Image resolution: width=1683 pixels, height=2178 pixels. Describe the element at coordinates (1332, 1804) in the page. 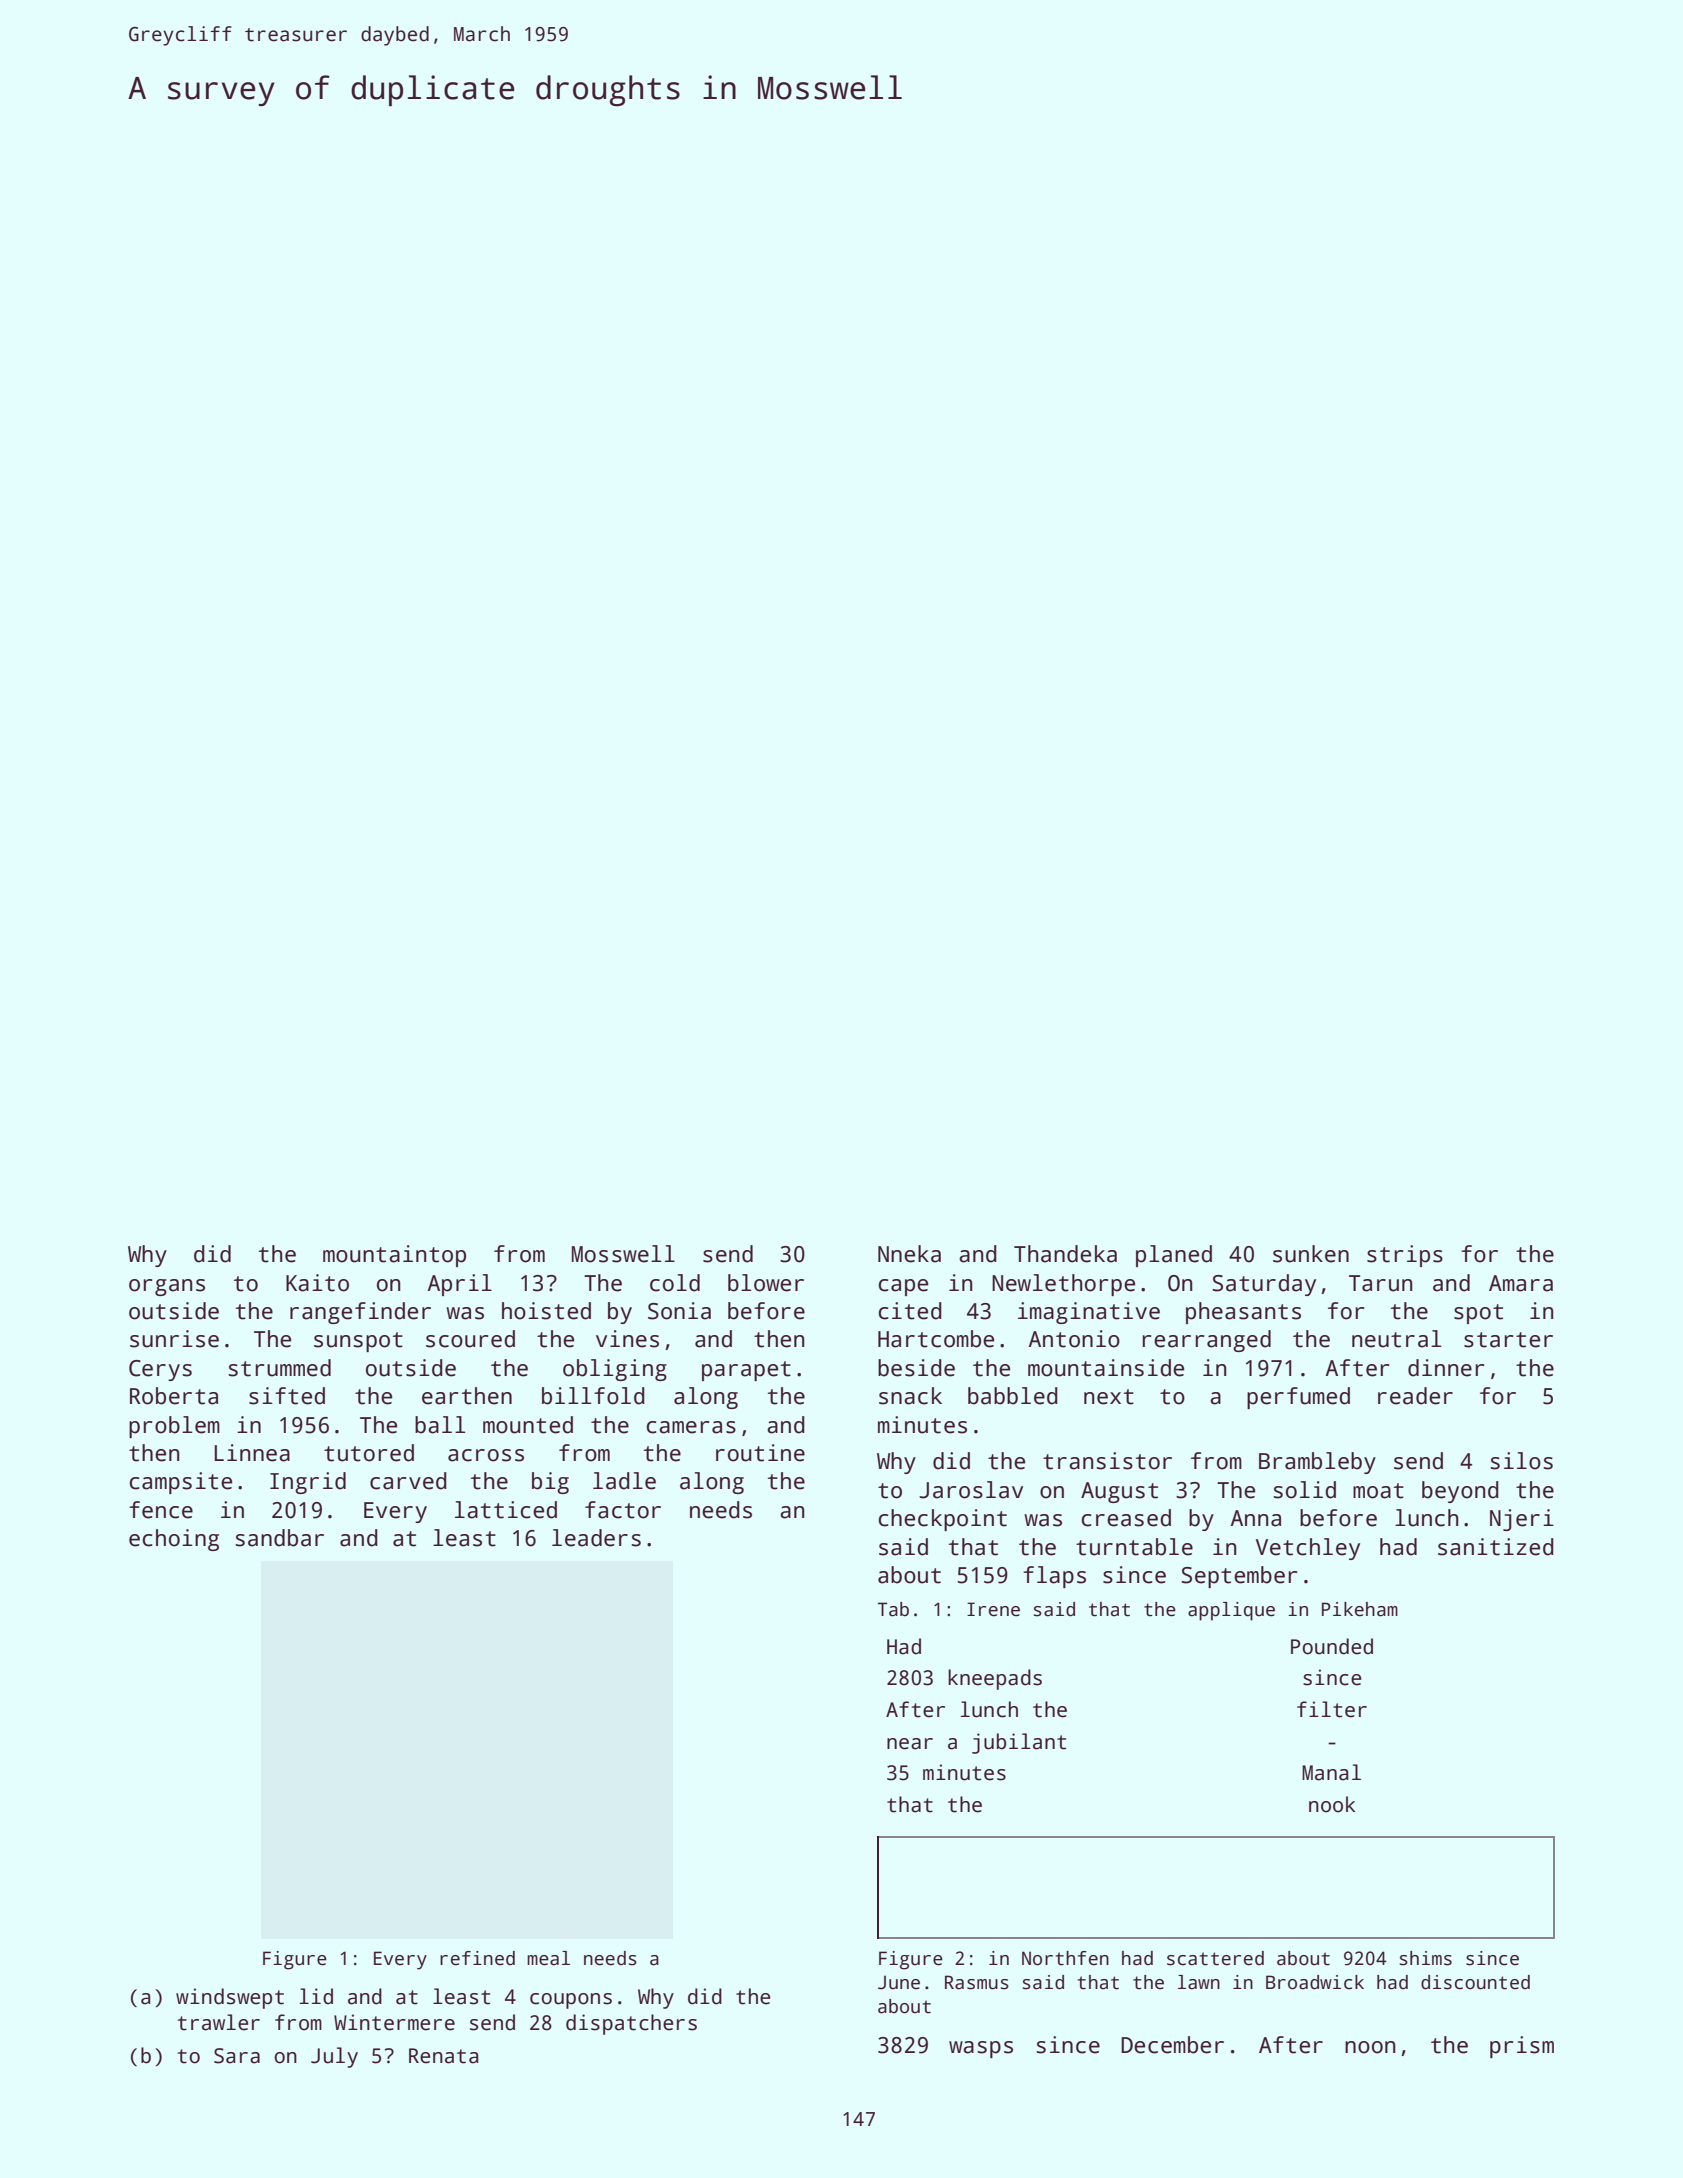

I see `nook` at that location.
